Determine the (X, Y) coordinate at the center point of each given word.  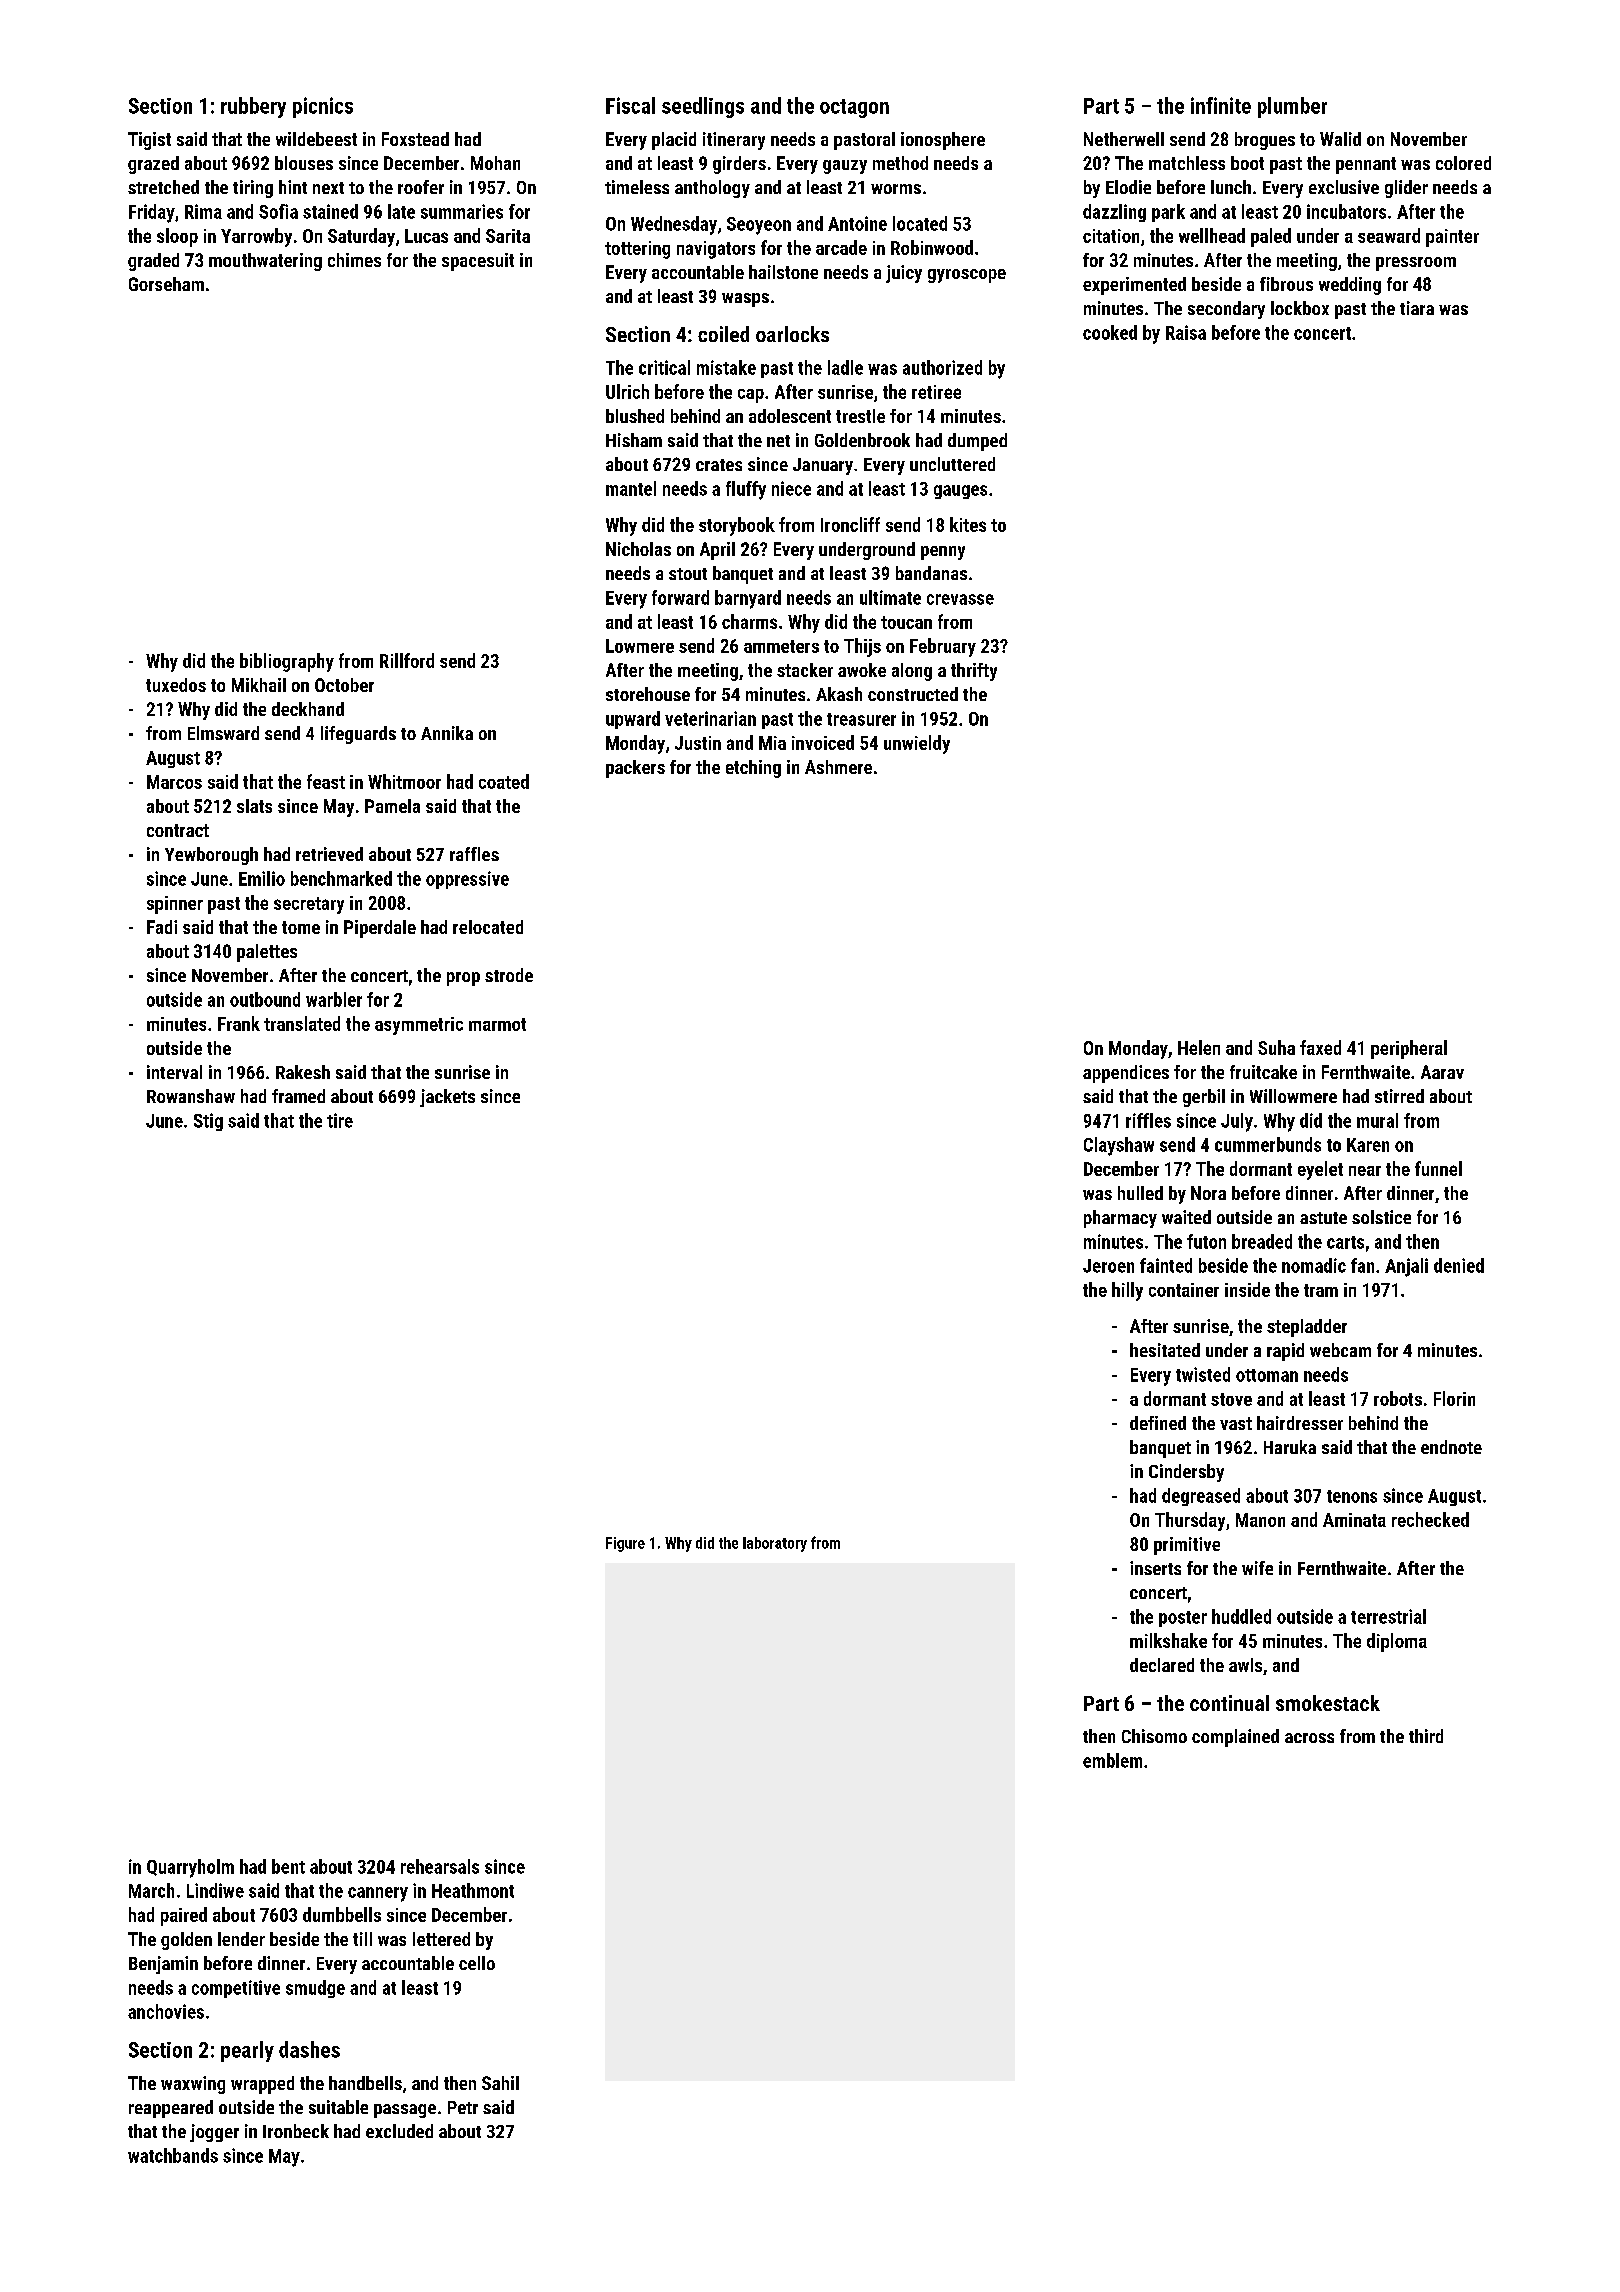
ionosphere (943, 141)
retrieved (329, 854)
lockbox (1300, 308)
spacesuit (478, 262)
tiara (1417, 308)
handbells (365, 2083)
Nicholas (638, 549)
